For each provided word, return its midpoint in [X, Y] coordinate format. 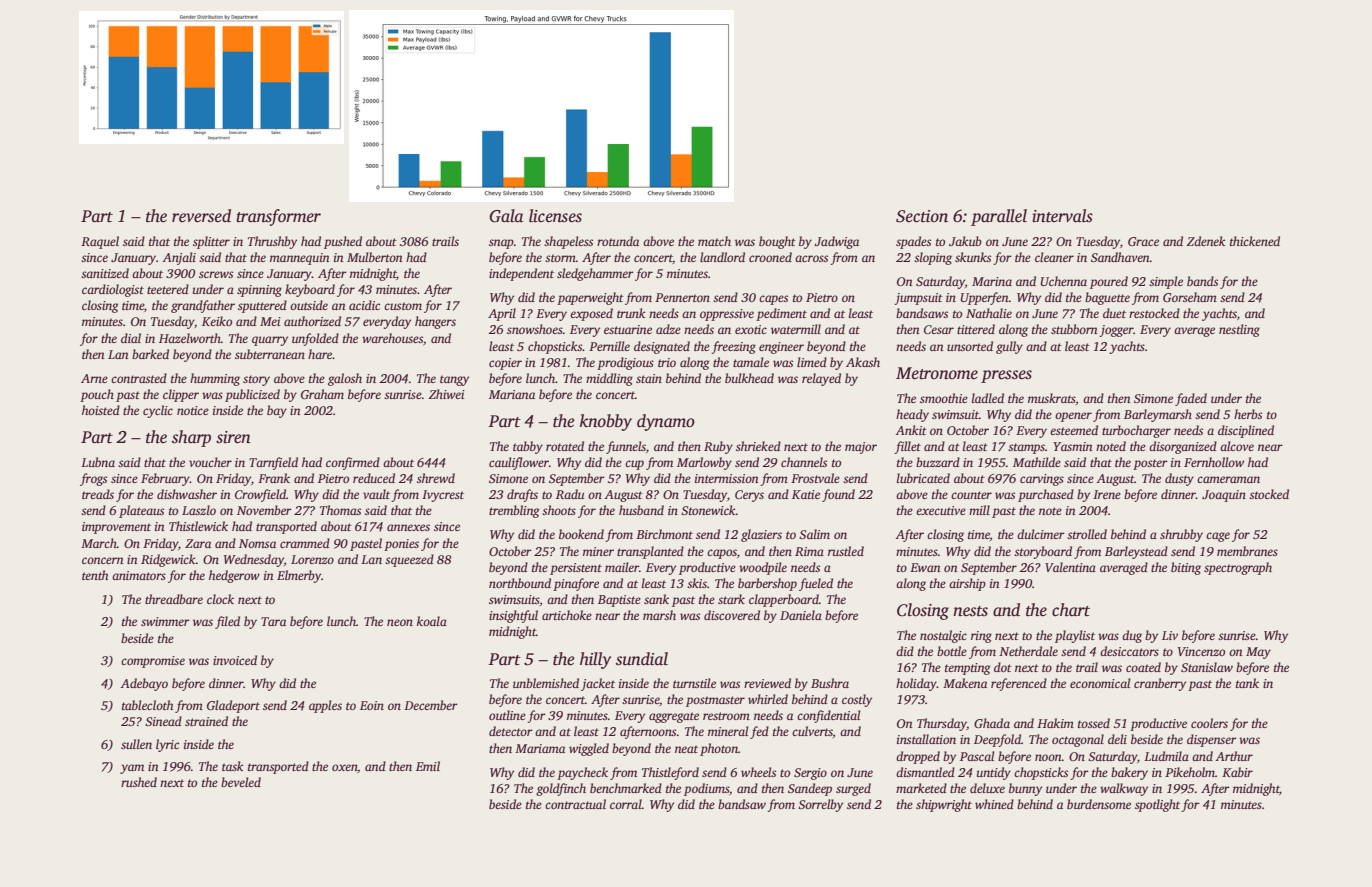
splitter [211, 242]
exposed [591, 314]
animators [139, 575]
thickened [1255, 241]
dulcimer [1041, 534]
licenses [555, 216]
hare [320, 354]
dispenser [1212, 740]
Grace [1143, 241]
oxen [345, 768]
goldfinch [561, 789]
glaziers [761, 535]
